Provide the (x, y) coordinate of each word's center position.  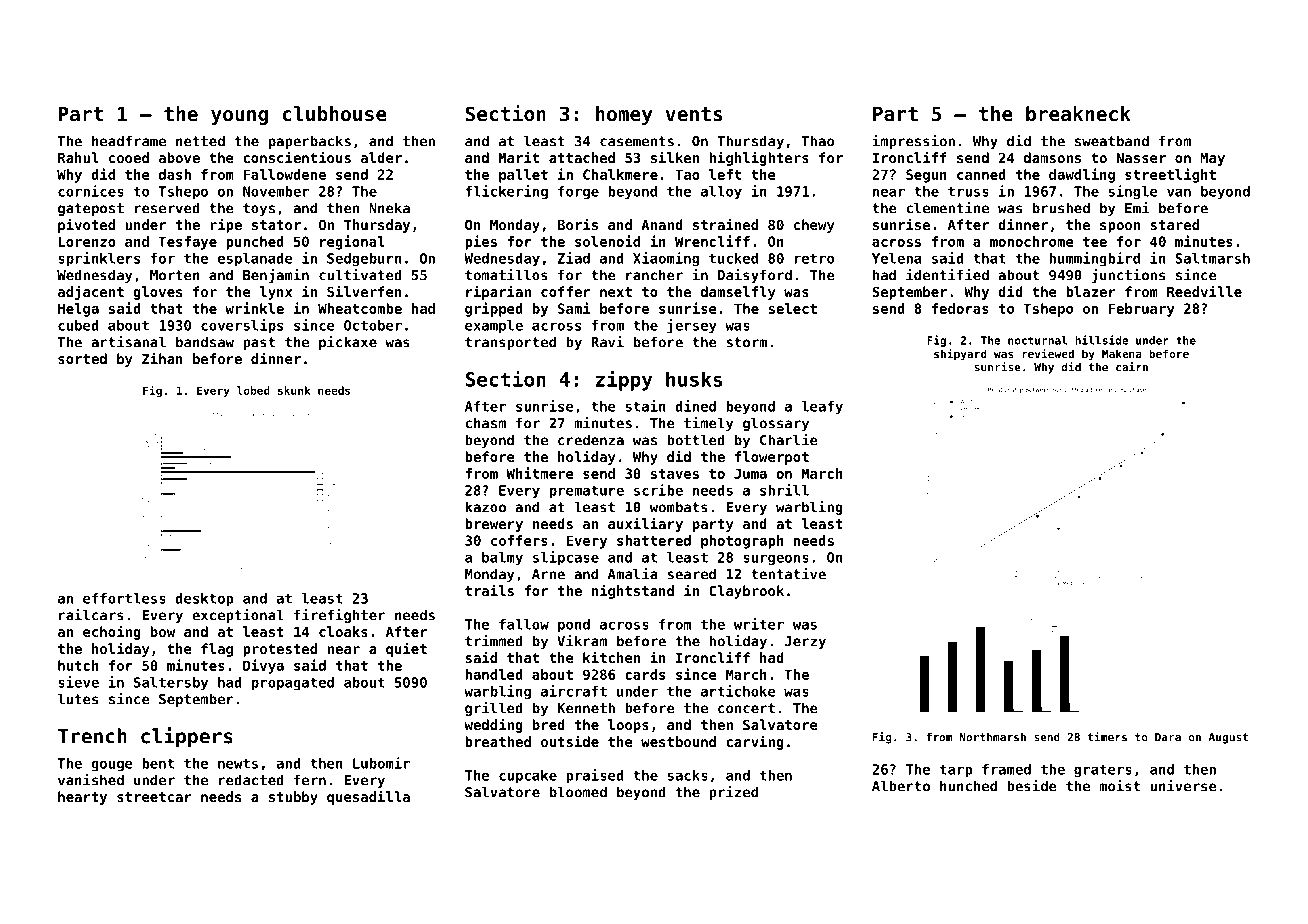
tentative (788, 574)
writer (759, 624)
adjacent (91, 292)
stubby (293, 798)
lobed (253, 390)
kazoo (486, 507)
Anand (662, 224)
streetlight (1170, 175)
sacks (688, 775)
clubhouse (335, 114)
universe (1183, 786)
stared (1174, 224)
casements (637, 141)
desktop (204, 600)
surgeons (776, 560)
